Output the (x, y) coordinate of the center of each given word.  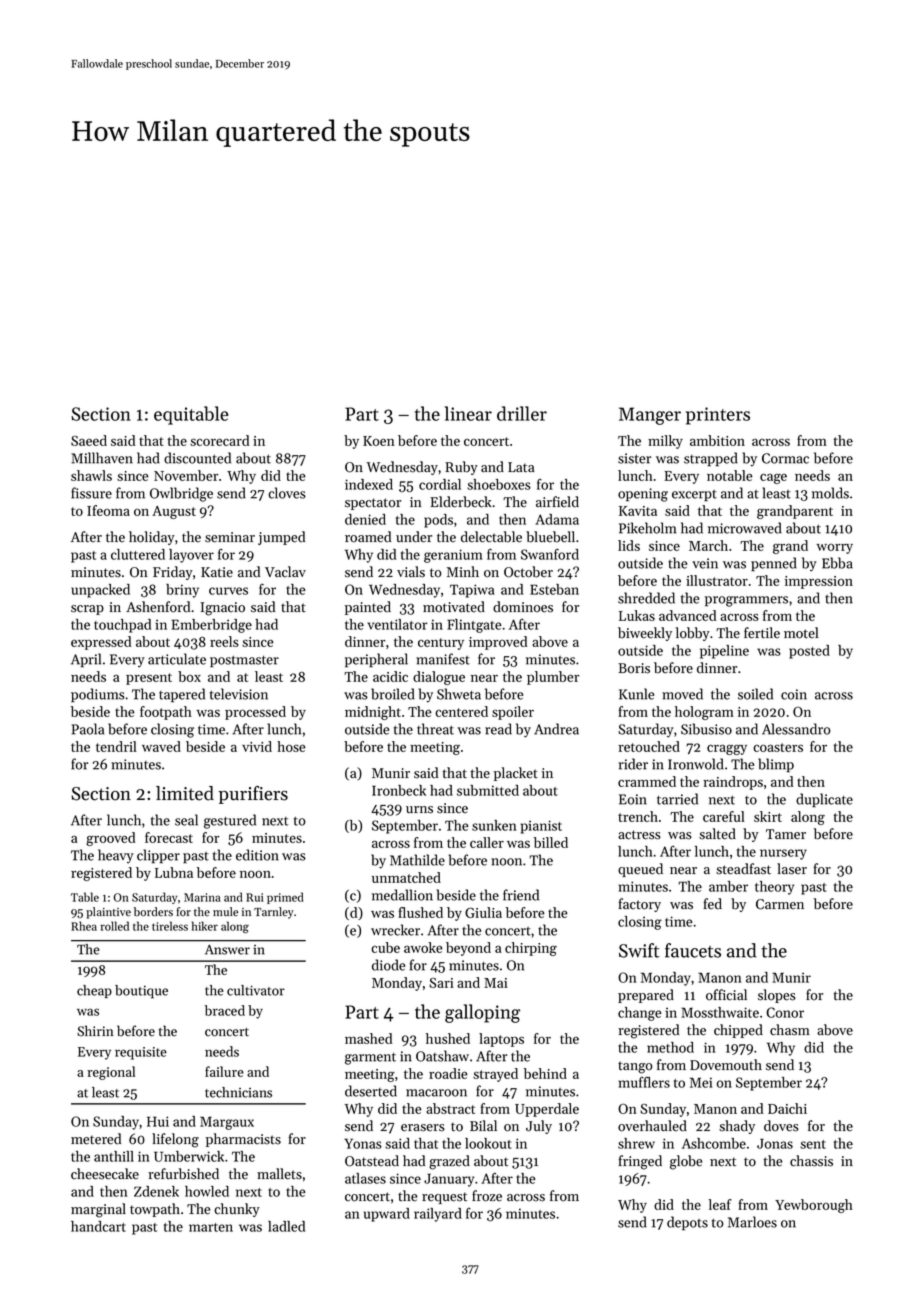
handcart (98, 1226)
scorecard (220, 440)
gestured (230, 821)
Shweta (459, 694)
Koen (379, 441)
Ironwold (696, 764)
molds (830, 493)
